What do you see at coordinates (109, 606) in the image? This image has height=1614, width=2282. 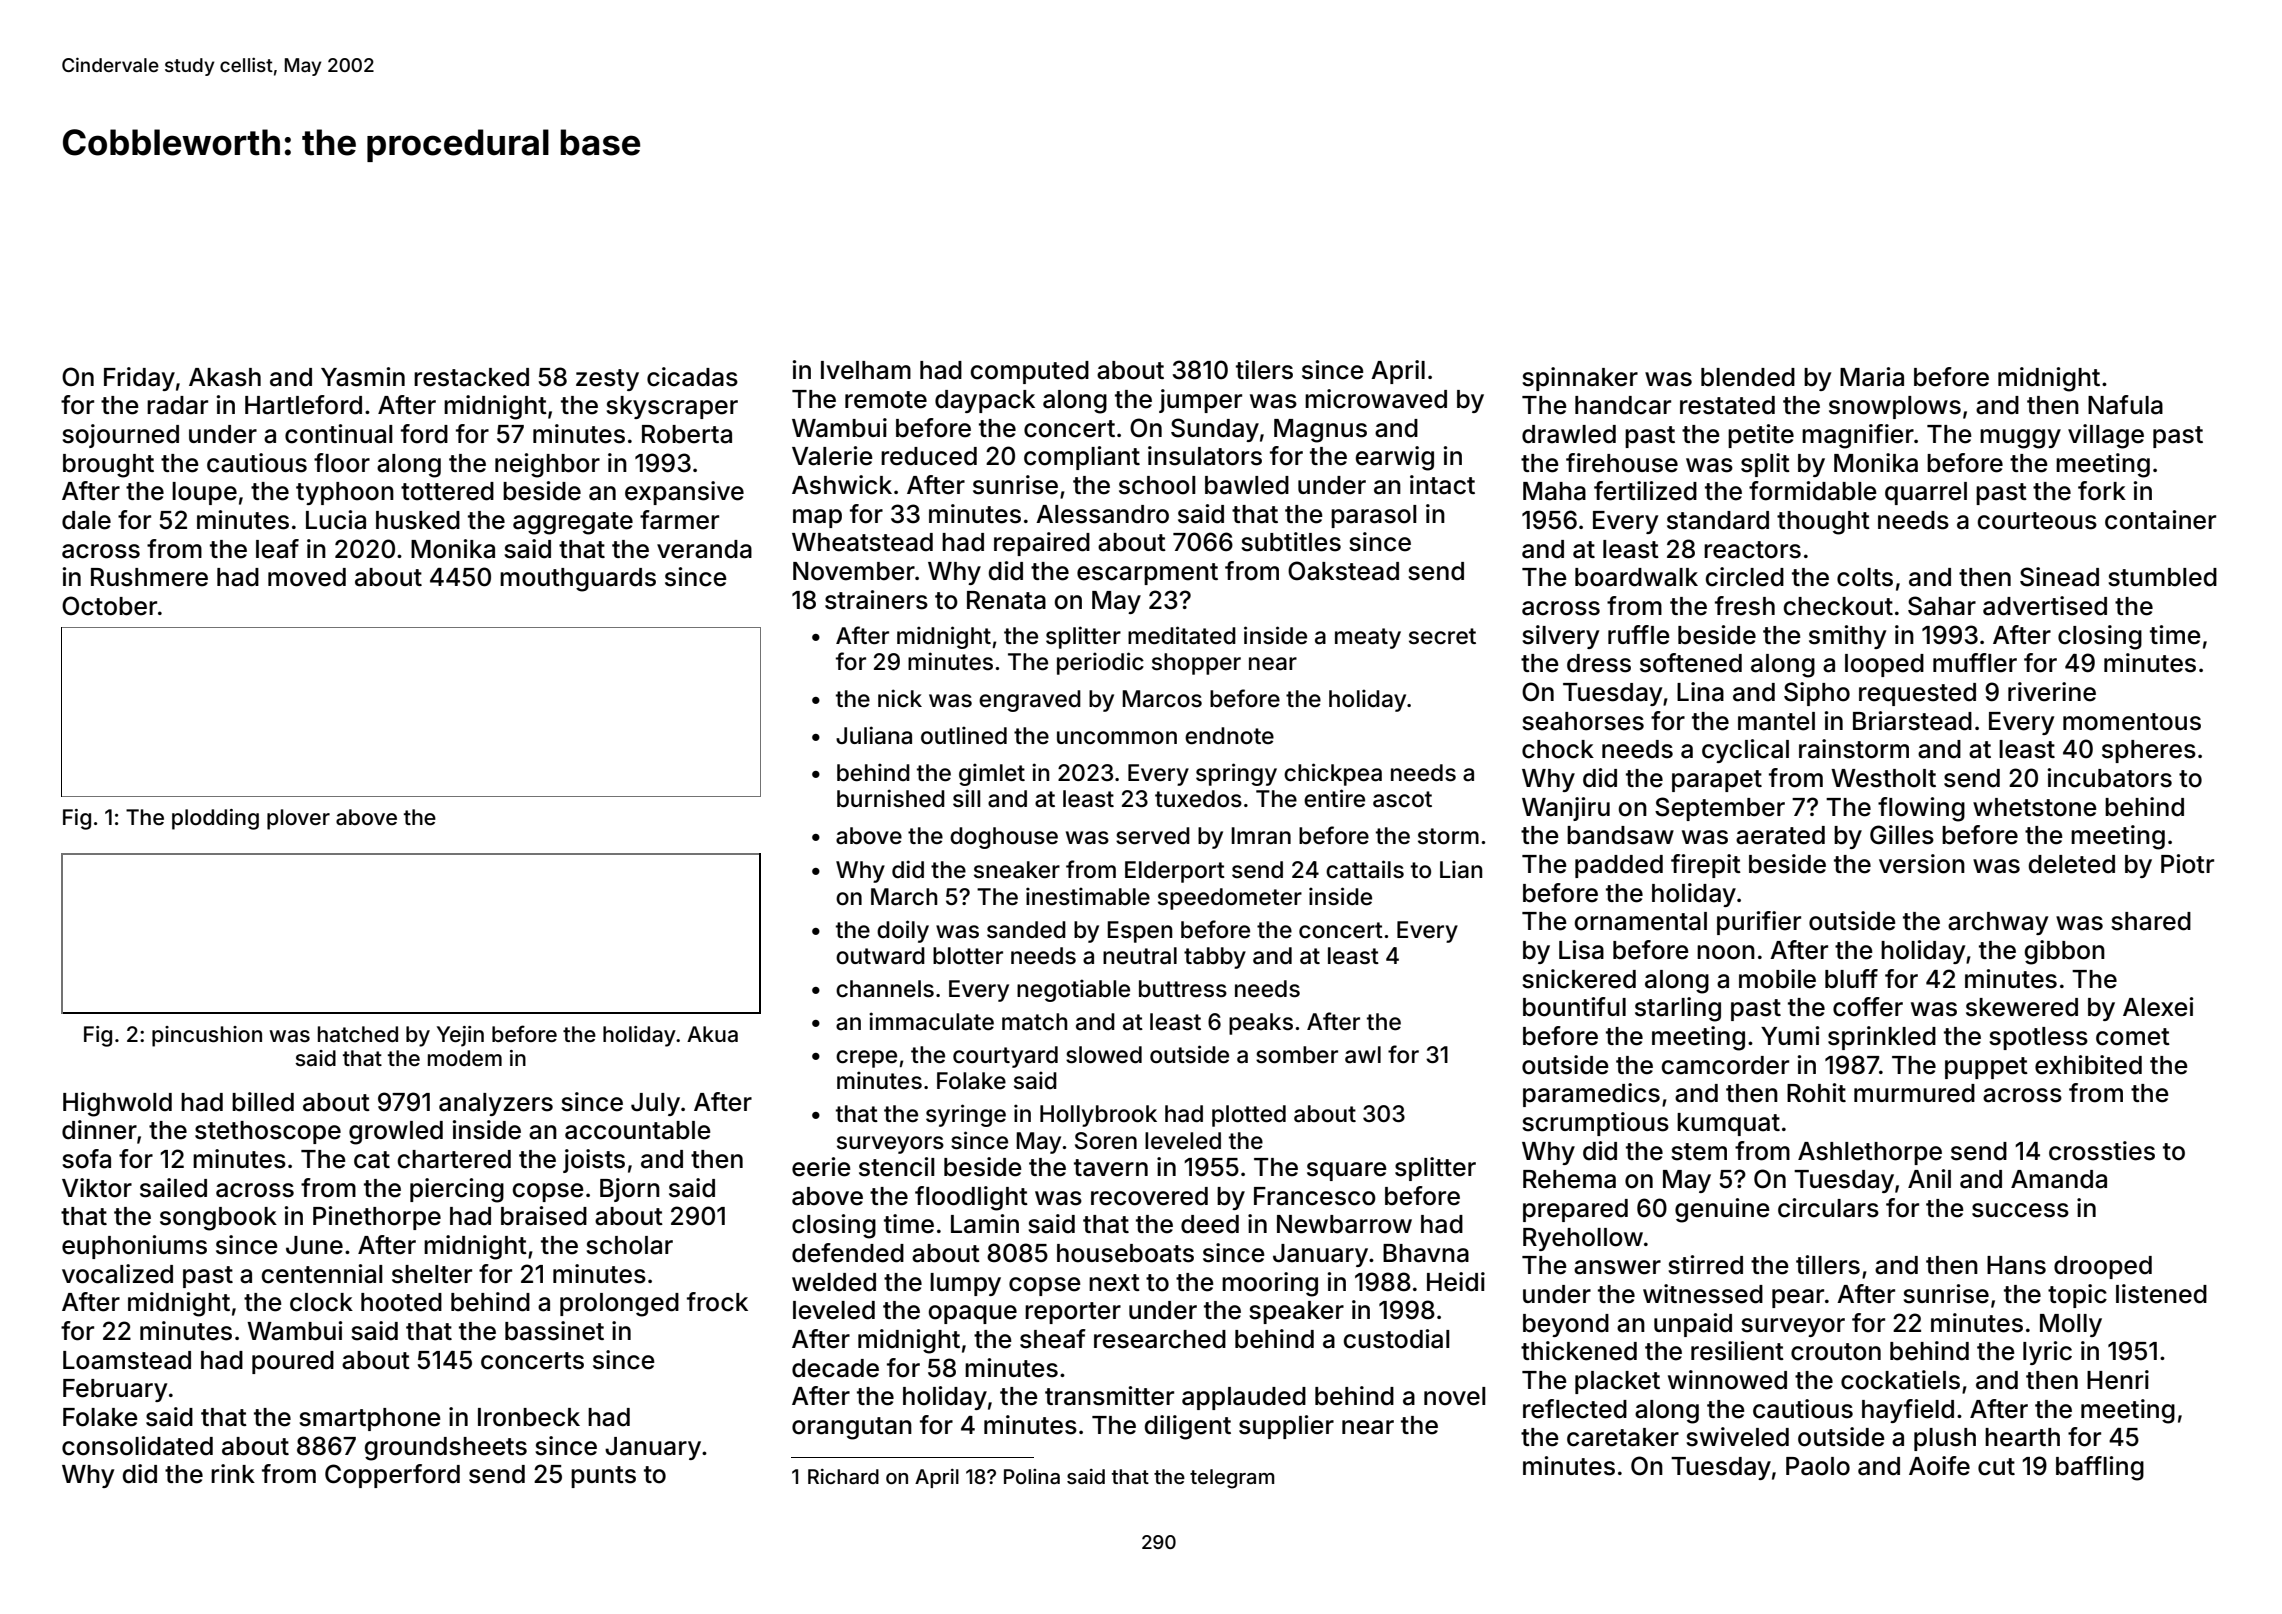 I see `October` at bounding box center [109, 606].
